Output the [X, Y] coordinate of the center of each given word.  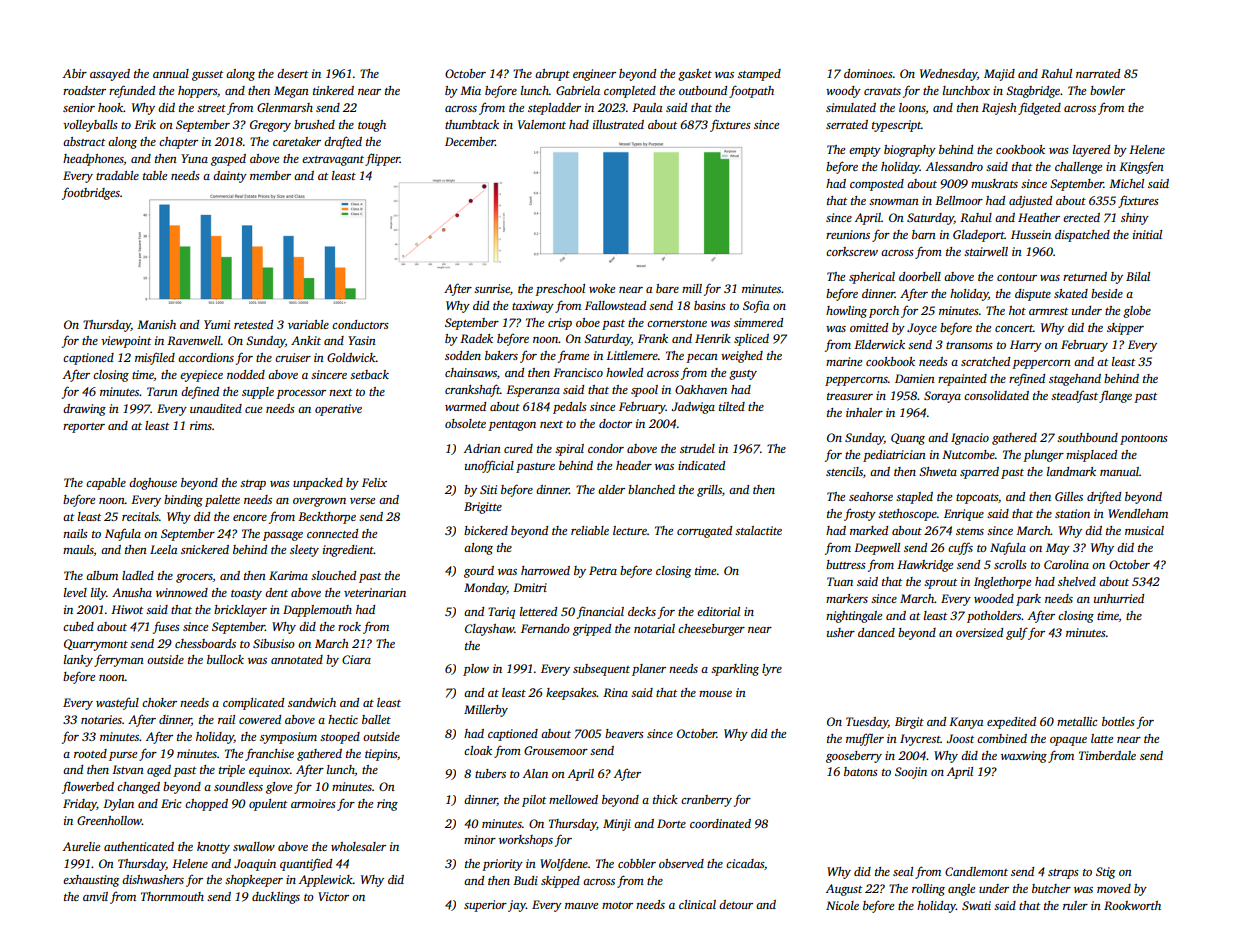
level [75, 592]
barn [924, 234]
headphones [93, 160]
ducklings [276, 898]
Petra [603, 570]
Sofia [756, 307]
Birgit [909, 723]
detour [736, 904]
